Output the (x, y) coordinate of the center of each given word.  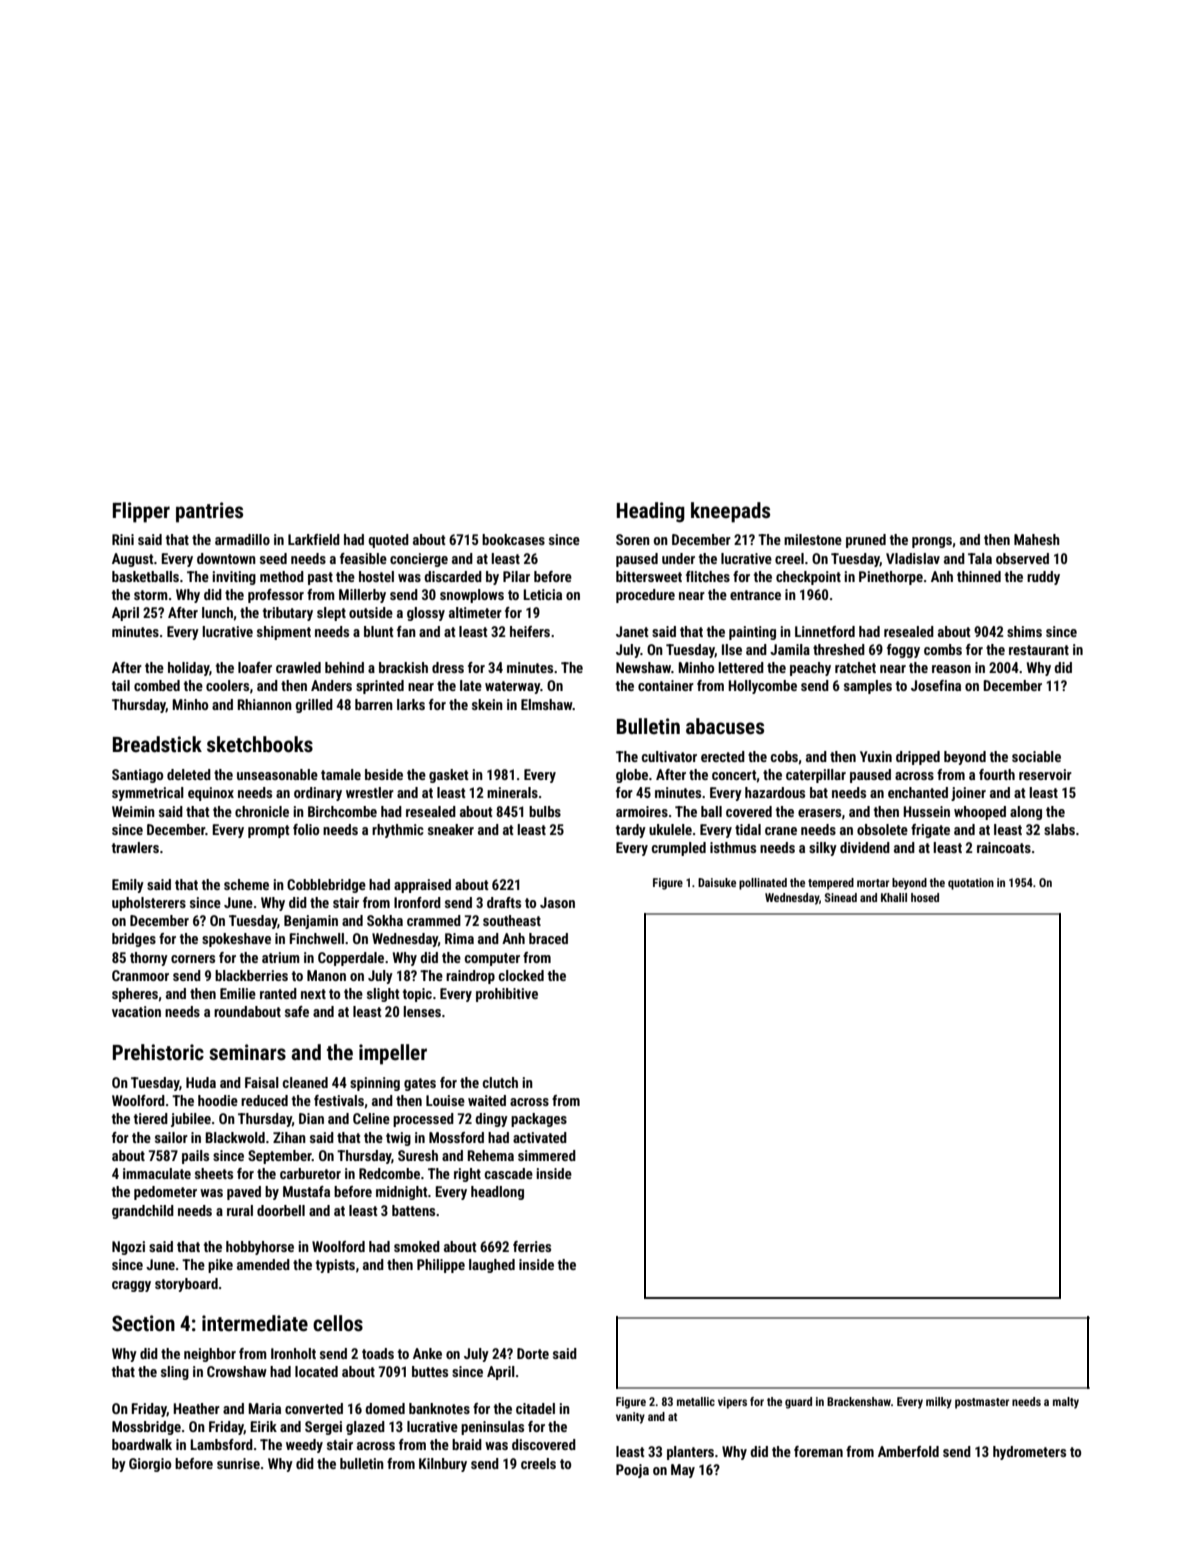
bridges (134, 940)
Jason (557, 902)
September (280, 1157)
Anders (331, 685)
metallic (696, 1401)
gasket (449, 776)
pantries (209, 512)
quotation (971, 884)
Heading (651, 512)
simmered (547, 1155)
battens (413, 1210)
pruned (866, 541)
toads (378, 1353)
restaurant (1039, 650)
